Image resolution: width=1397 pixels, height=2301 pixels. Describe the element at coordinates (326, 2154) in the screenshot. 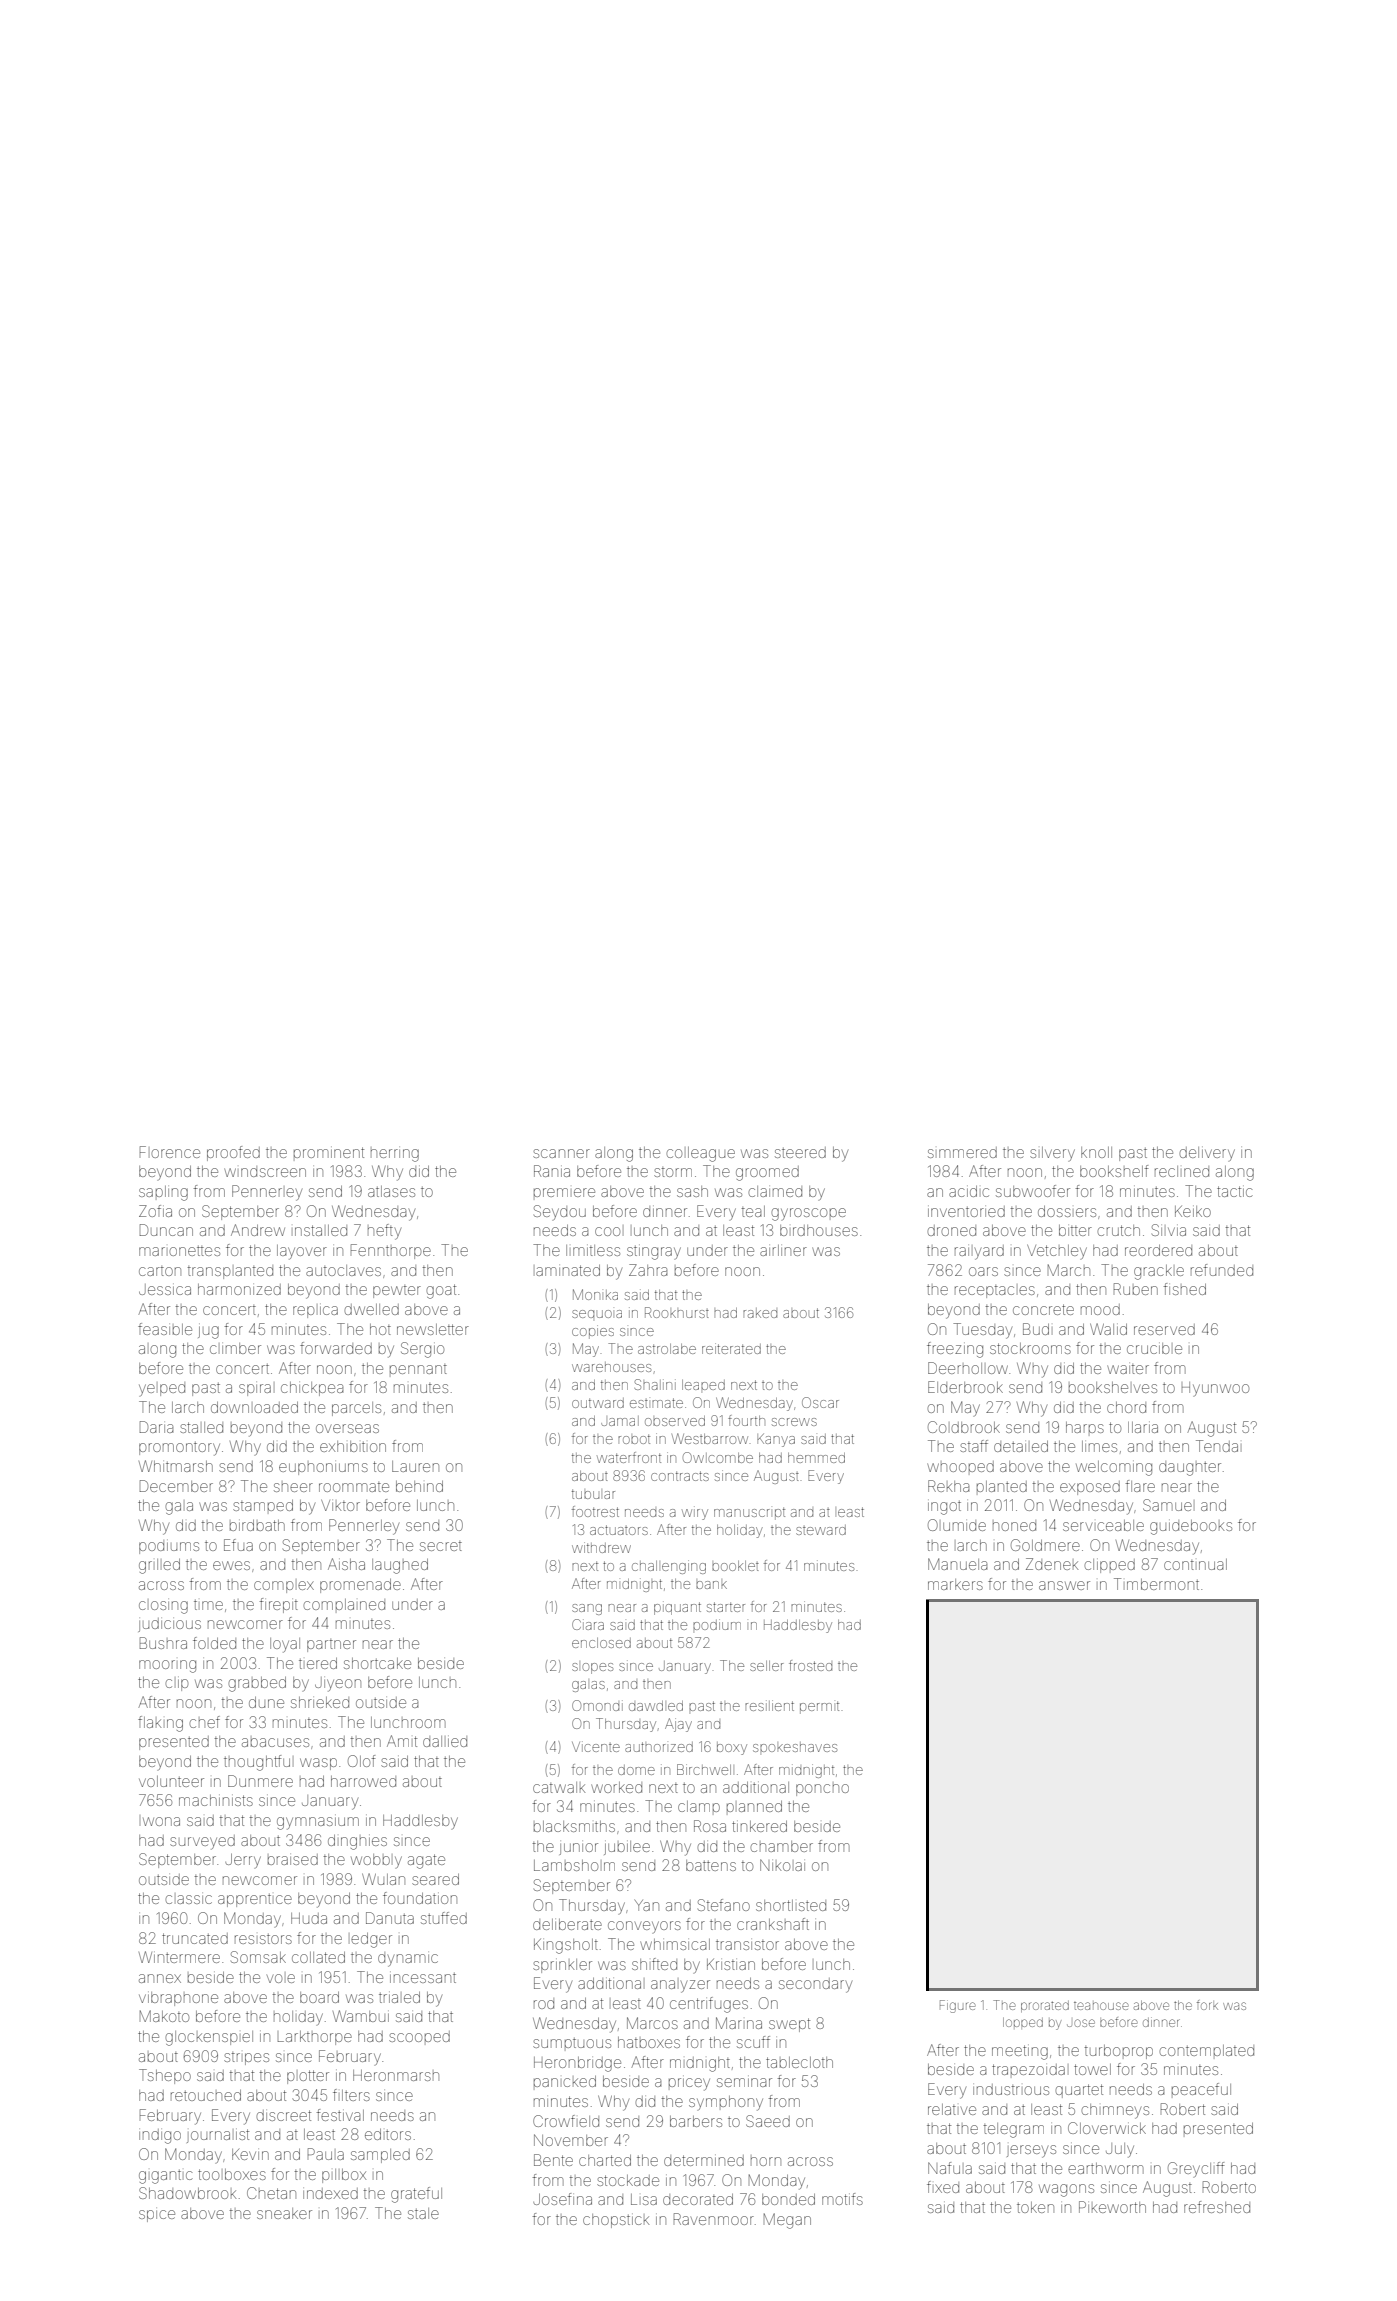

I see `Paula` at that location.
